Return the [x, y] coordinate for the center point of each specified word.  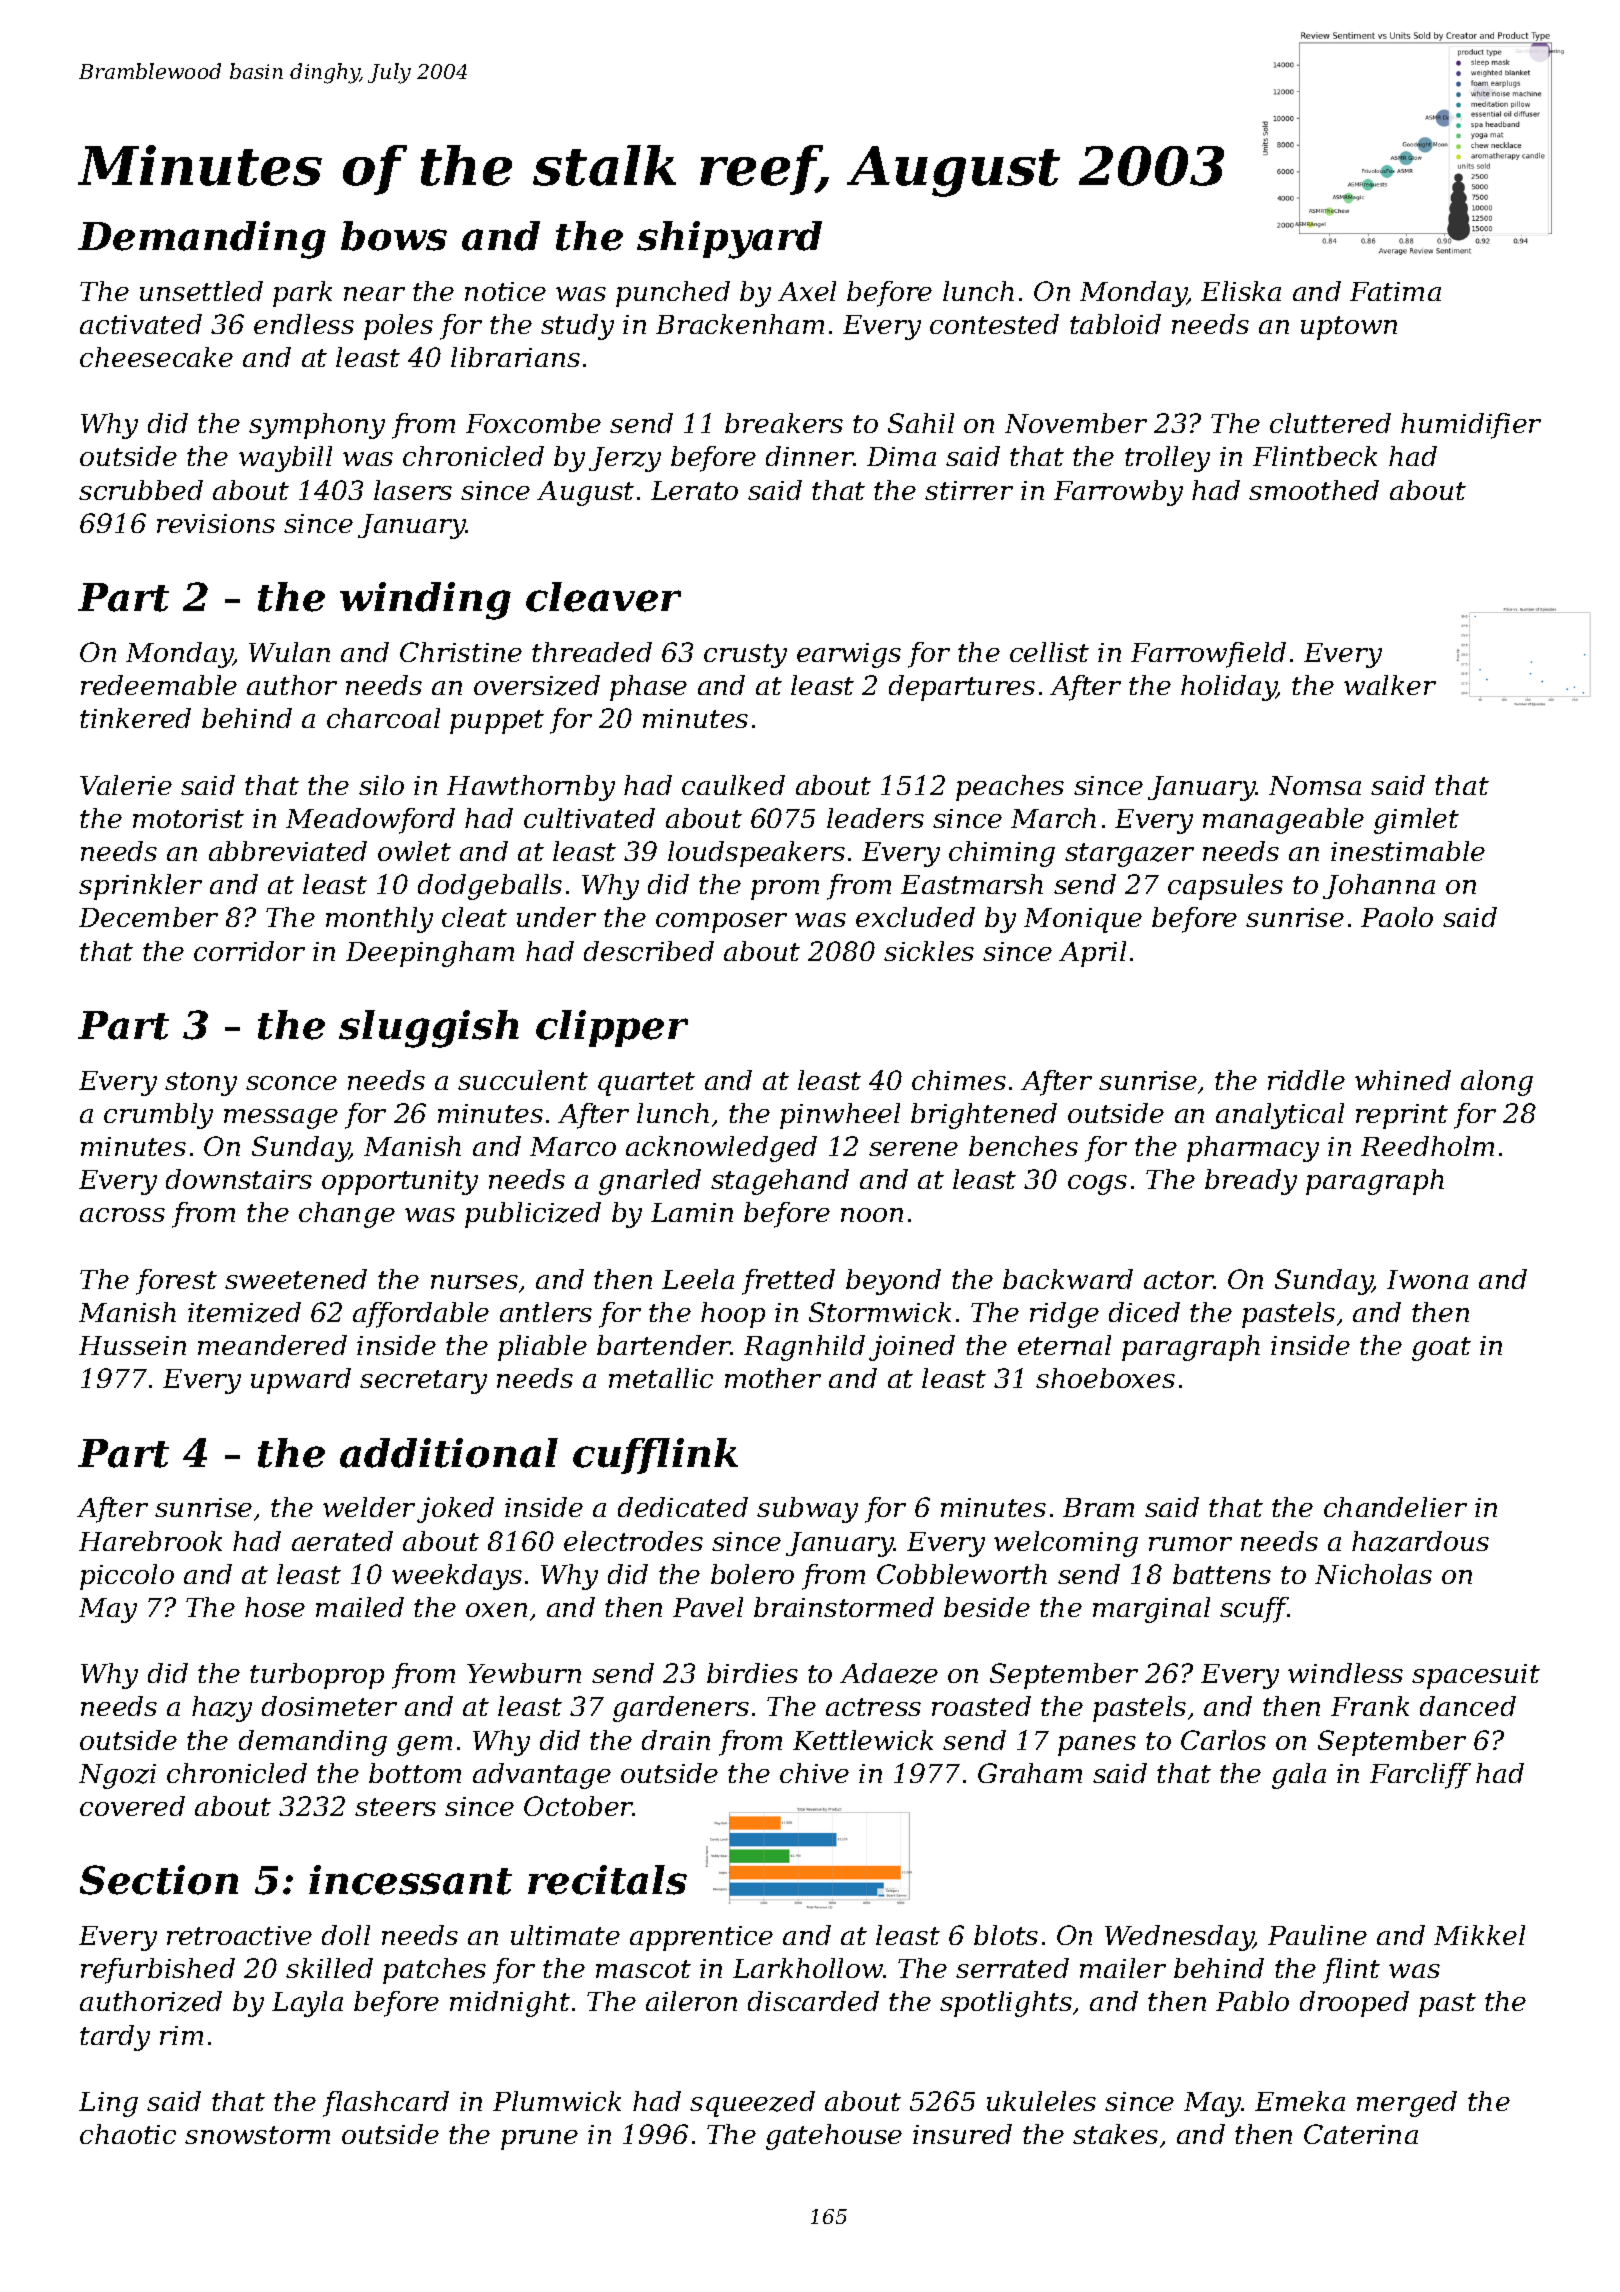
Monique [1083, 920]
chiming [1002, 854]
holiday [1229, 688]
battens [1222, 1574]
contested [994, 324]
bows [394, 236]
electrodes [633, 1541]
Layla [307, 2004]
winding [425, 601]
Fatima [1395, 291]
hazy [222, 1709]
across [122, 1215]
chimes [959, 1080]
